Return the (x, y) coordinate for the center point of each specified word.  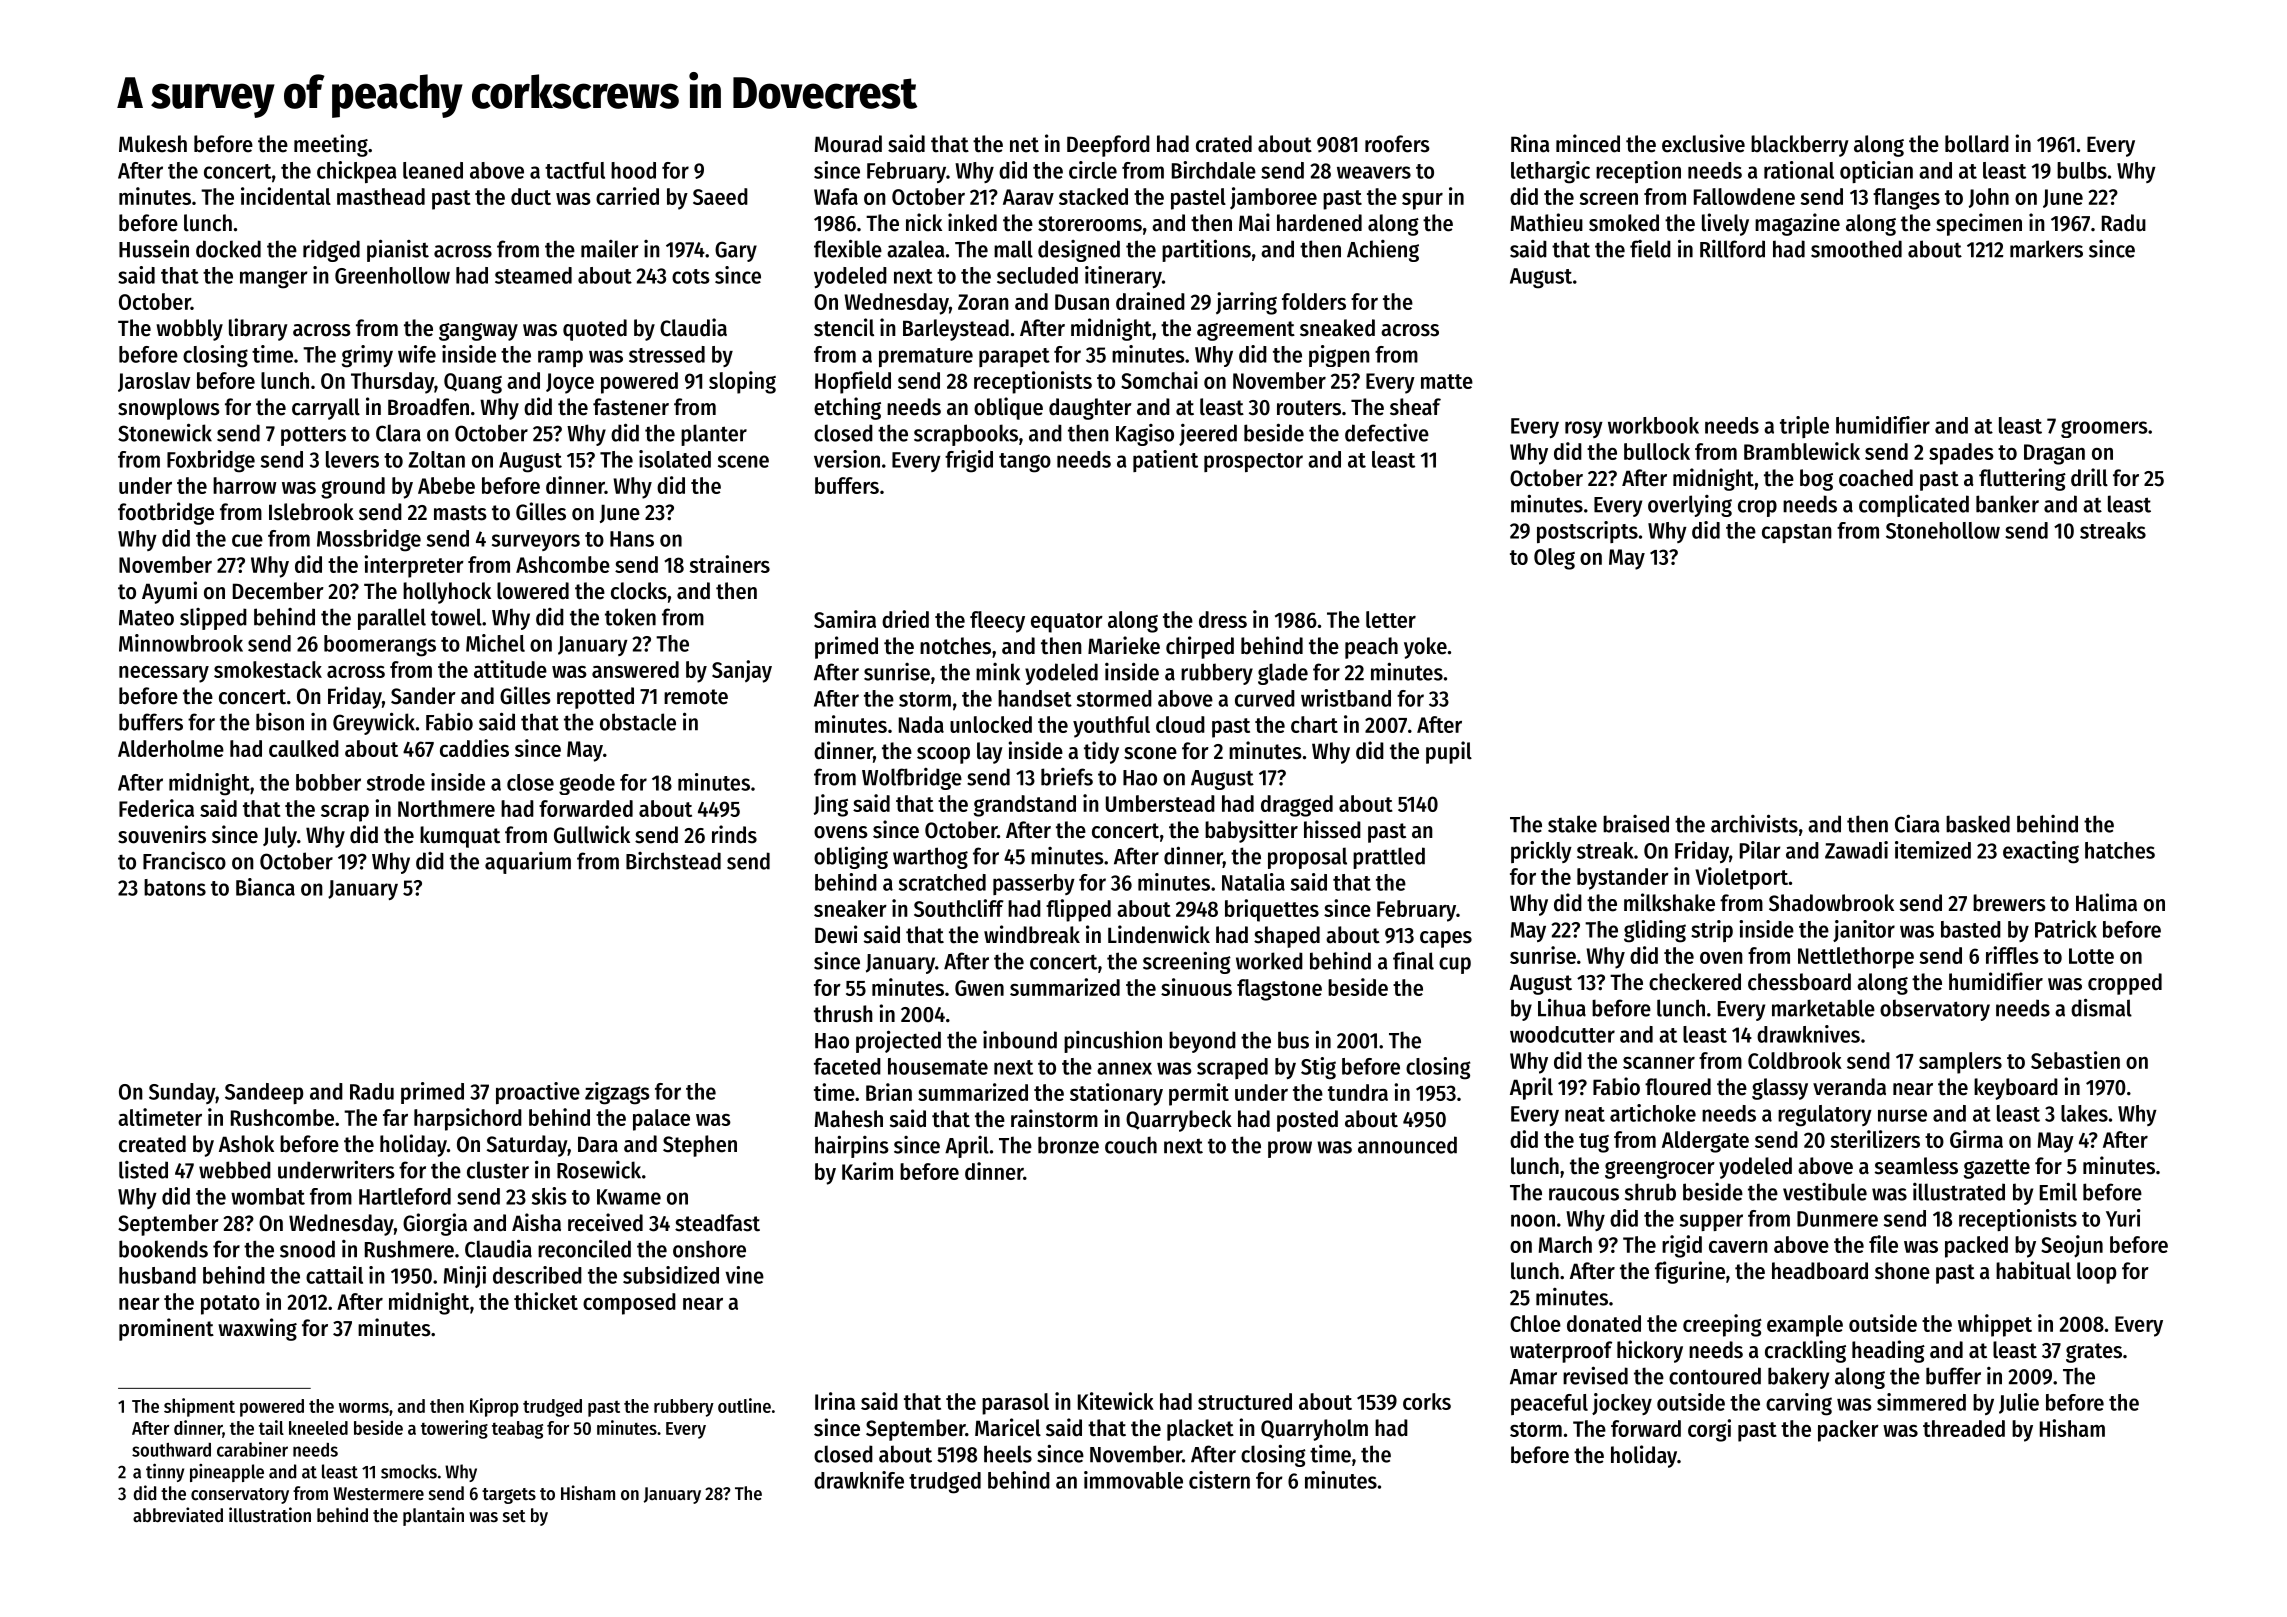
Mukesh (153, 144)
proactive (538, 1093)
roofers (1397, 144)
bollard (1977, 144)
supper (1711, 1222)
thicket (546, 1301)
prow (1290, 1149)
